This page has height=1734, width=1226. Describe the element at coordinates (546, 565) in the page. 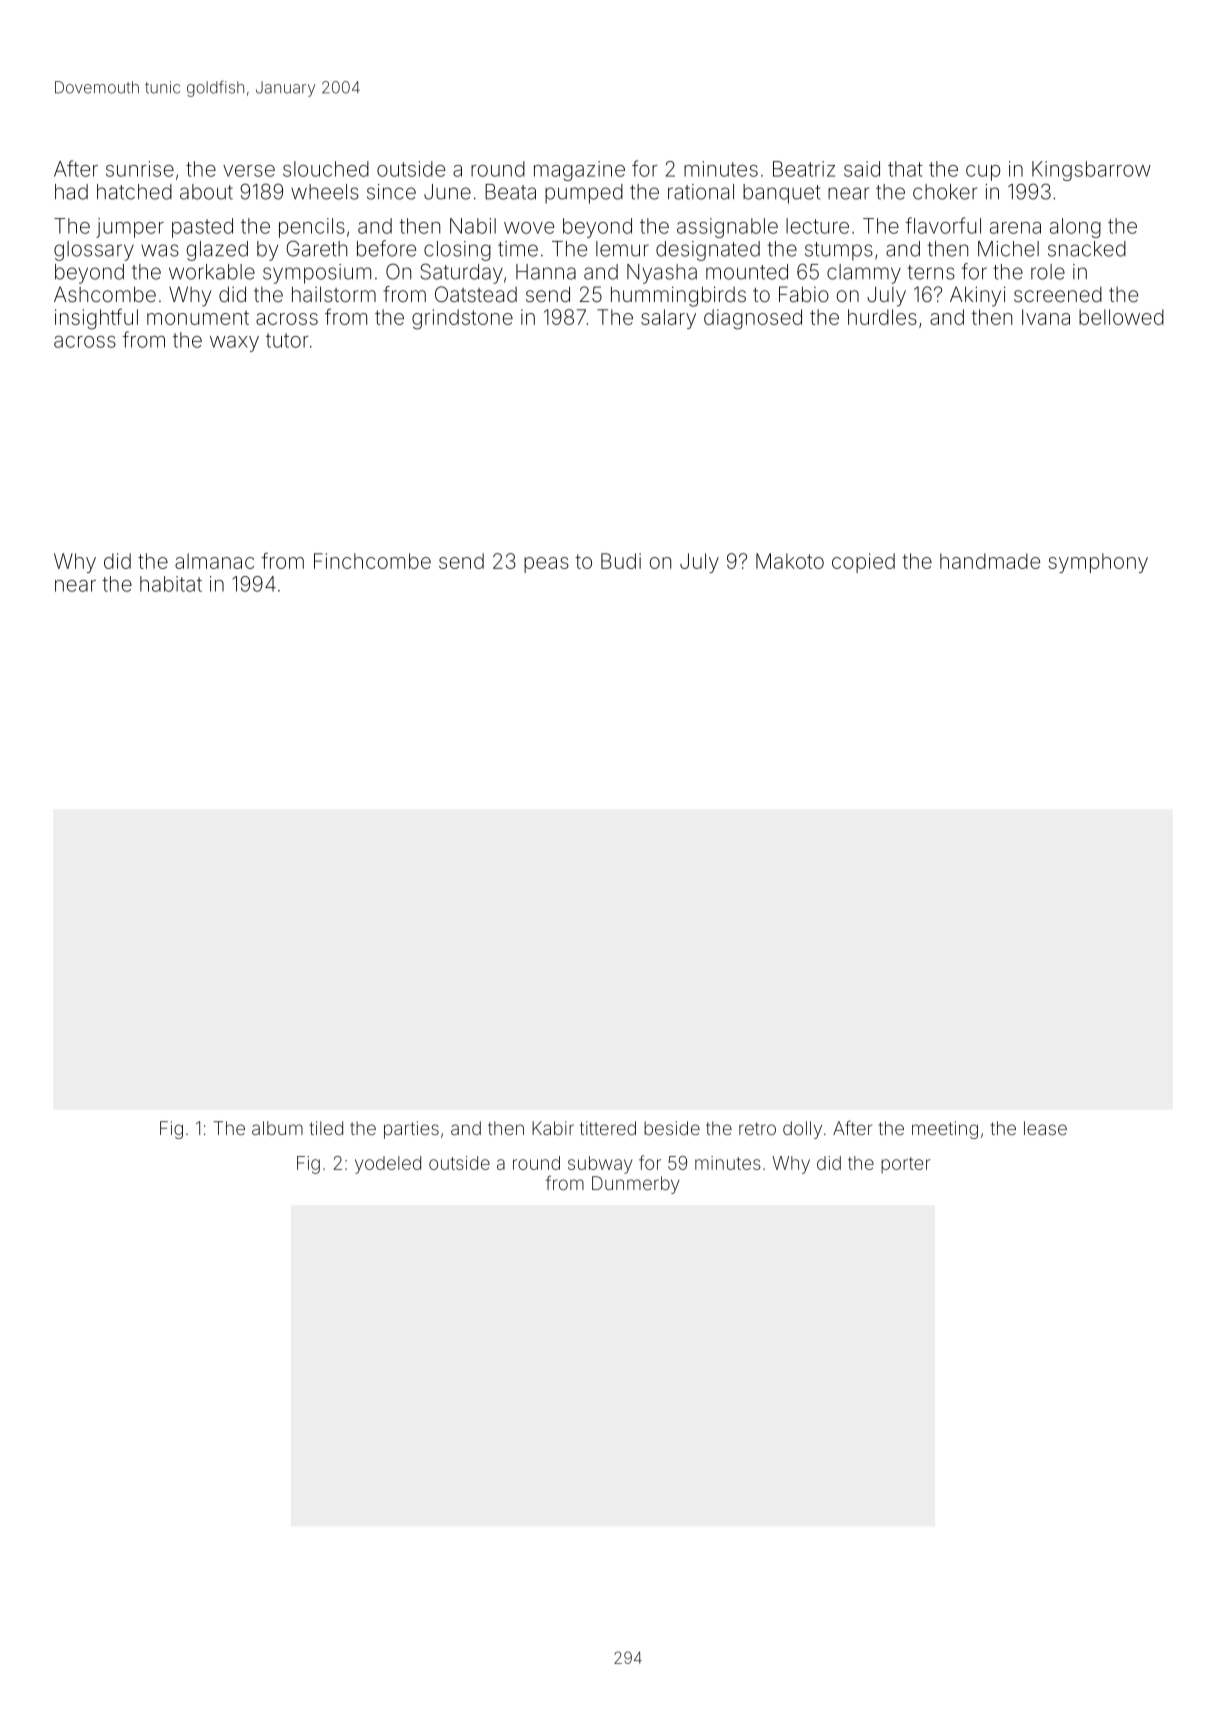

I see `peas` at that location.
